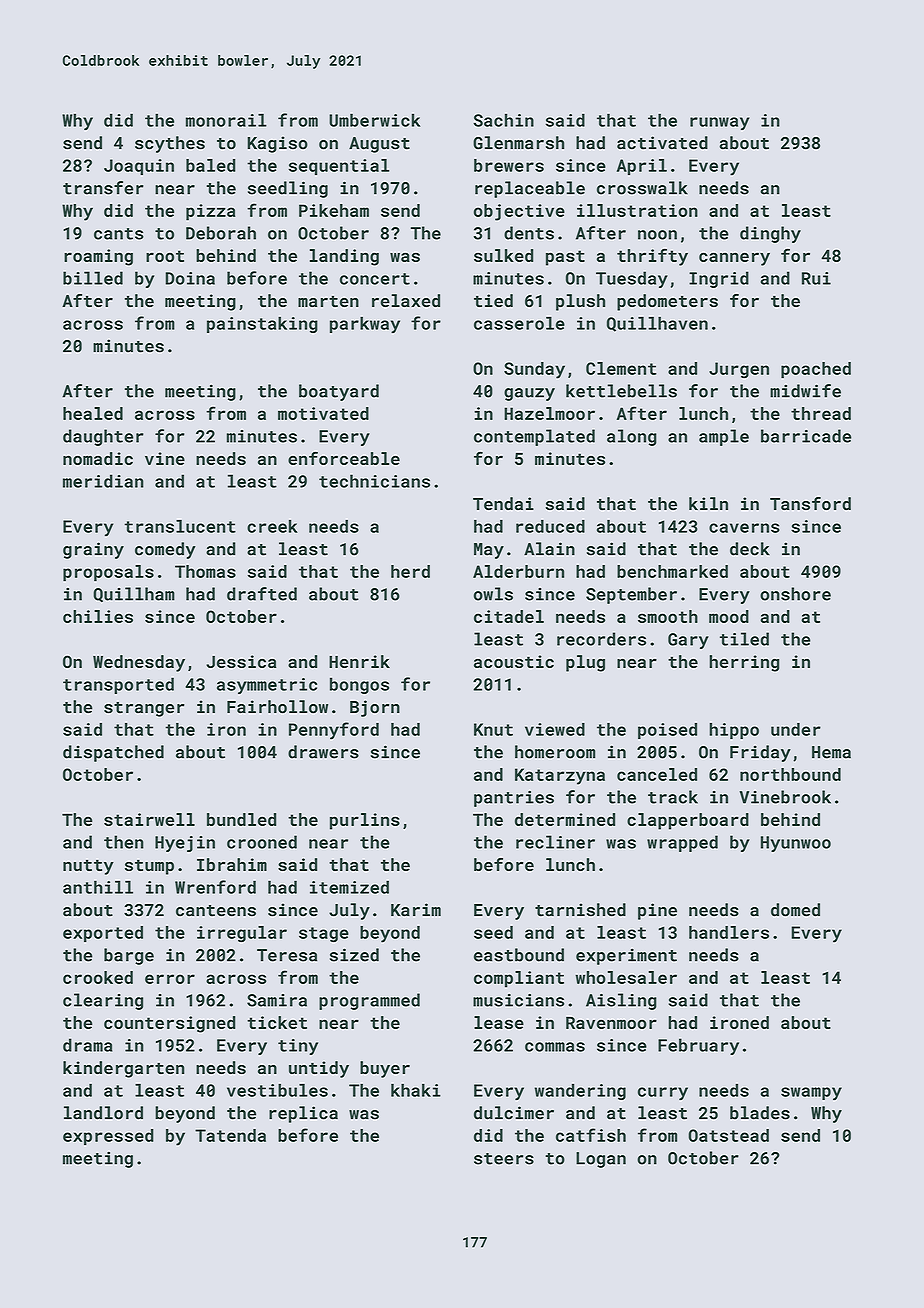 This screenshot has width=924, height=1308. I want to click on Umberwick, so click(374, 120).
